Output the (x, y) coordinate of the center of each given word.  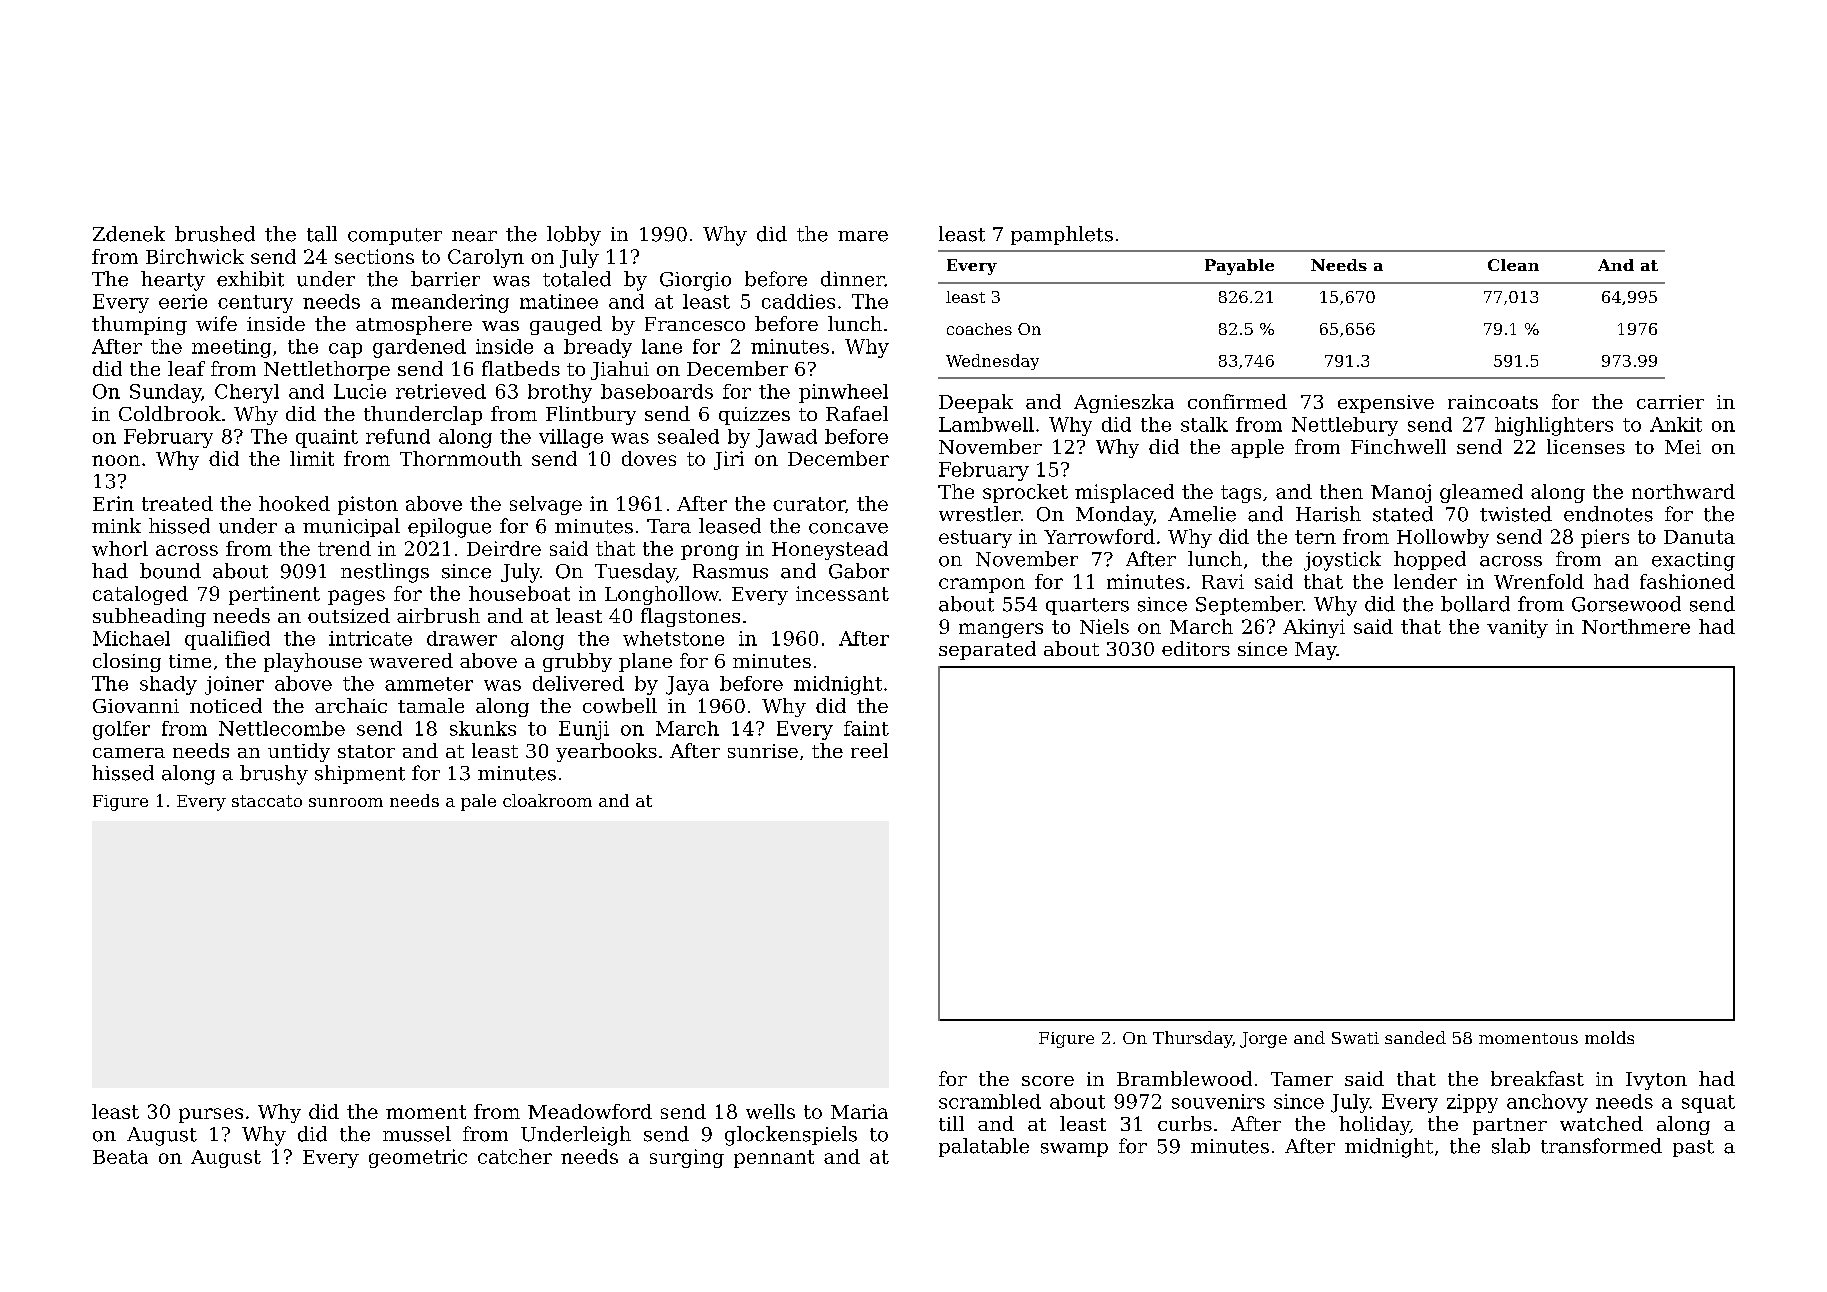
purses (211, 1115)
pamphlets (1062, 235)
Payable (1239, 267)
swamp (1074, 1150)
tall (322, 234)
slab (1511, 1146)
